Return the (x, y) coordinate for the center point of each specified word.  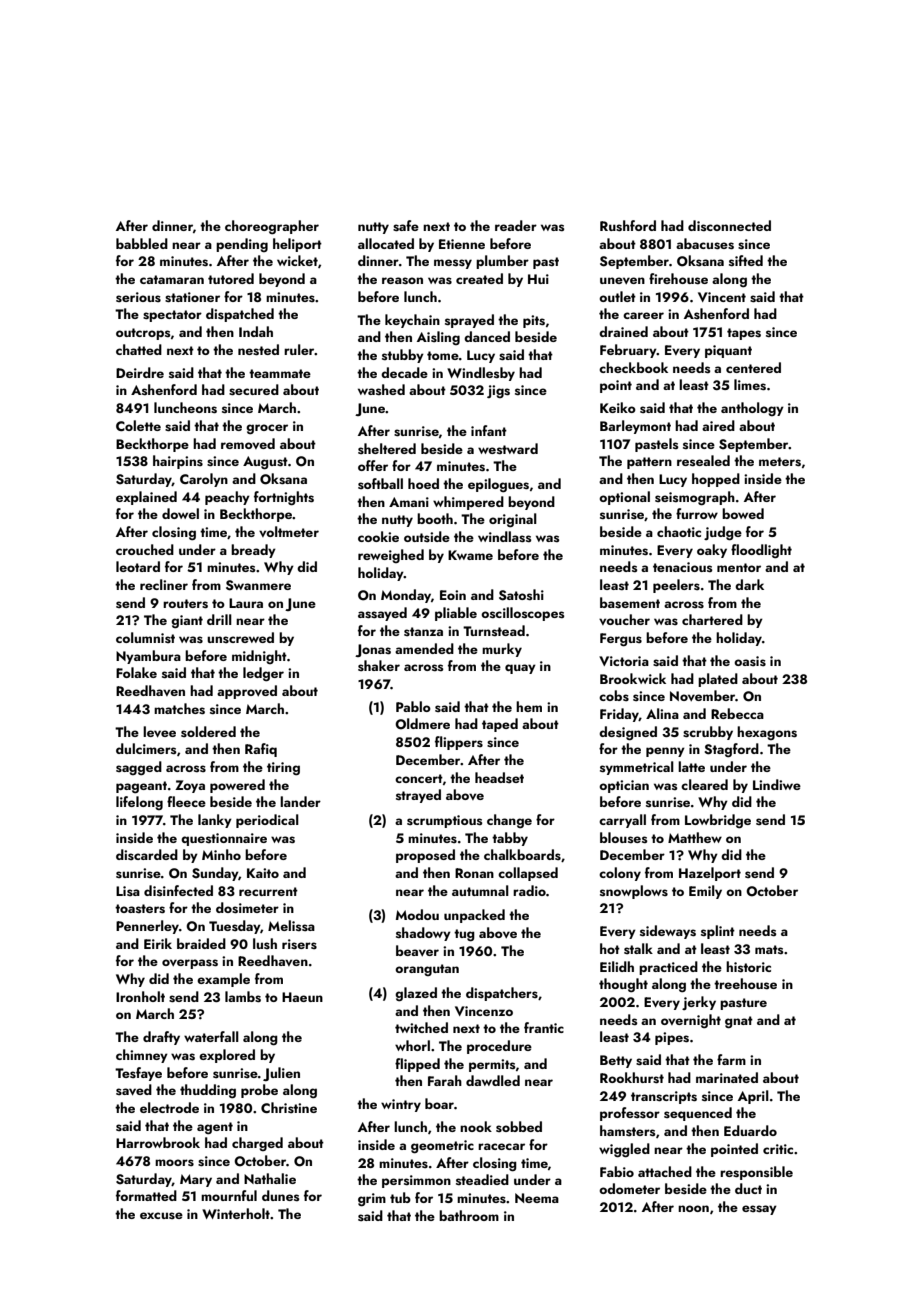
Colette (138, 425)
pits (534, 321)
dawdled (493, 1080)
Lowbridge (718, 821)
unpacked (474, 916)
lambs (243, 997)
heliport (297, 245)
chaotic (679, 531)
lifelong (139, 803)
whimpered (468, 503)
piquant (728, 351)
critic (778, 1149)
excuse (161, 1216)
